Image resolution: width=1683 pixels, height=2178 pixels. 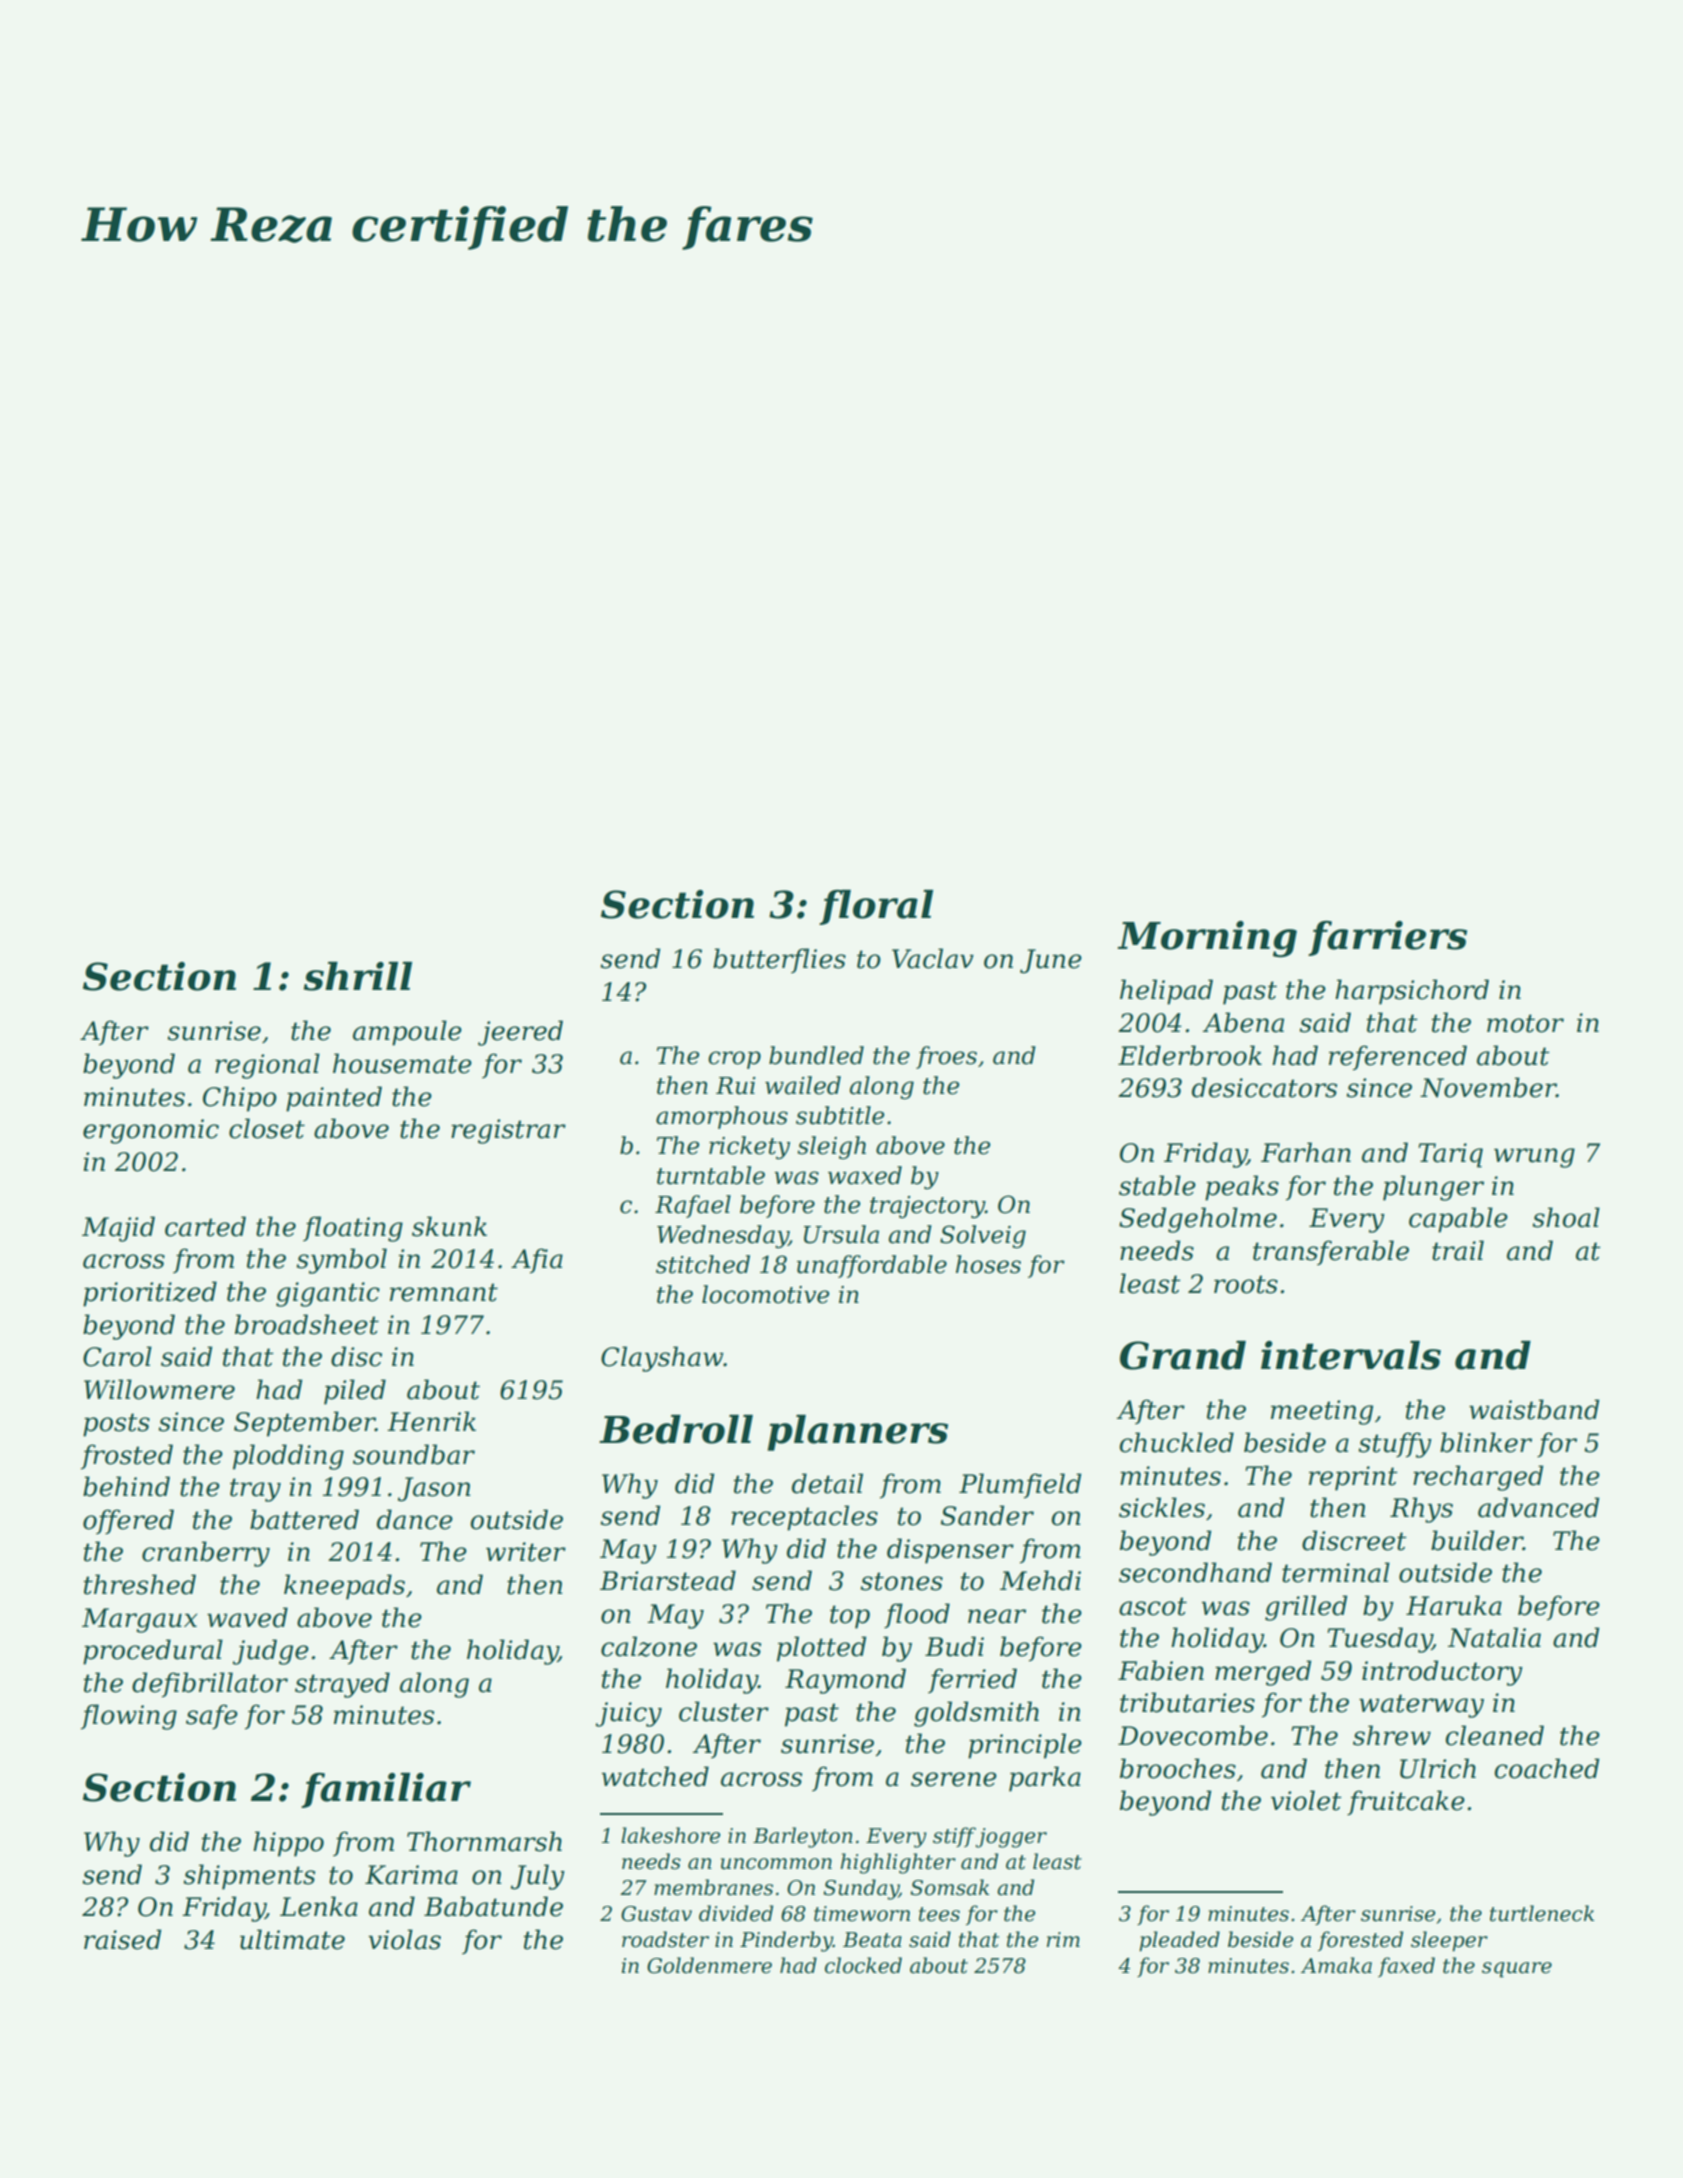 I want to click on grilled, so click(x=1306, y=1608).
